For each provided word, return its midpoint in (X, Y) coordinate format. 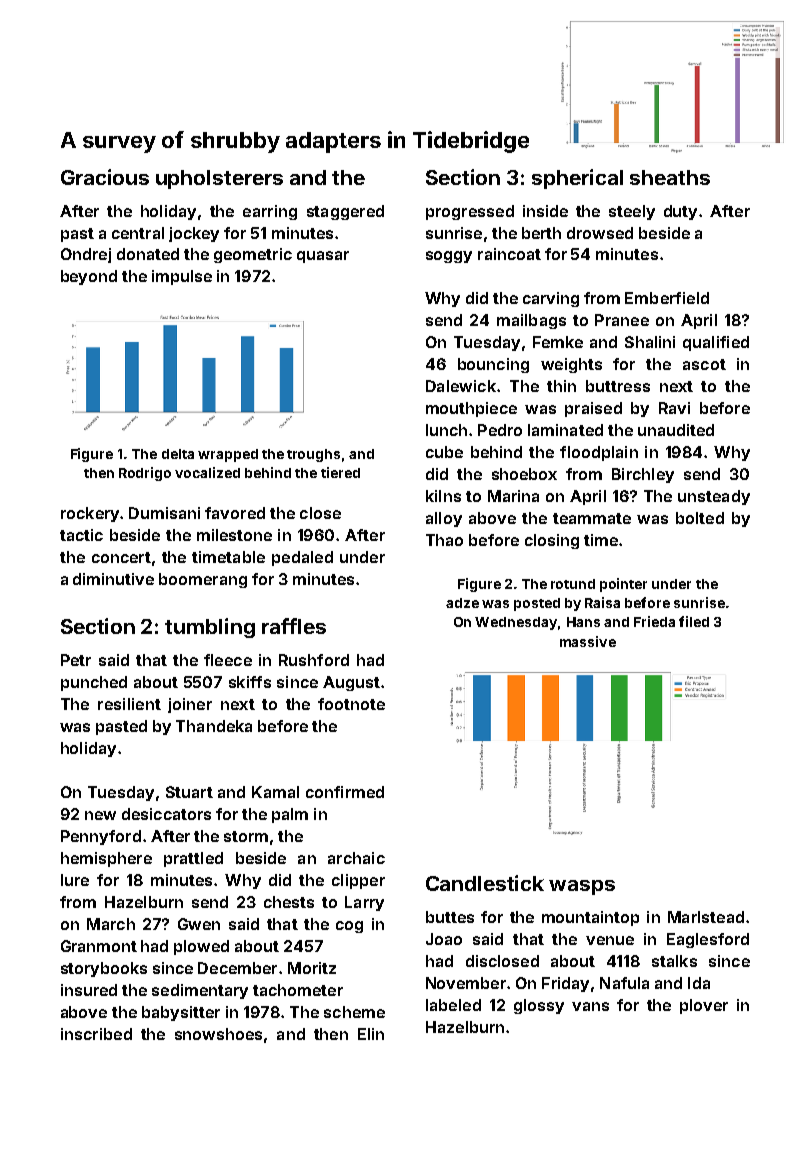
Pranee (622, 320)
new (100, 815)
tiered (340, 472)
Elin (371, 1034)
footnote (351, 704)
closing (552, 541)
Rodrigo (145, 474)
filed (694, 621)
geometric (253, 255)
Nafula (624, 983)
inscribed (96, 1034)
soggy (449, 257)
